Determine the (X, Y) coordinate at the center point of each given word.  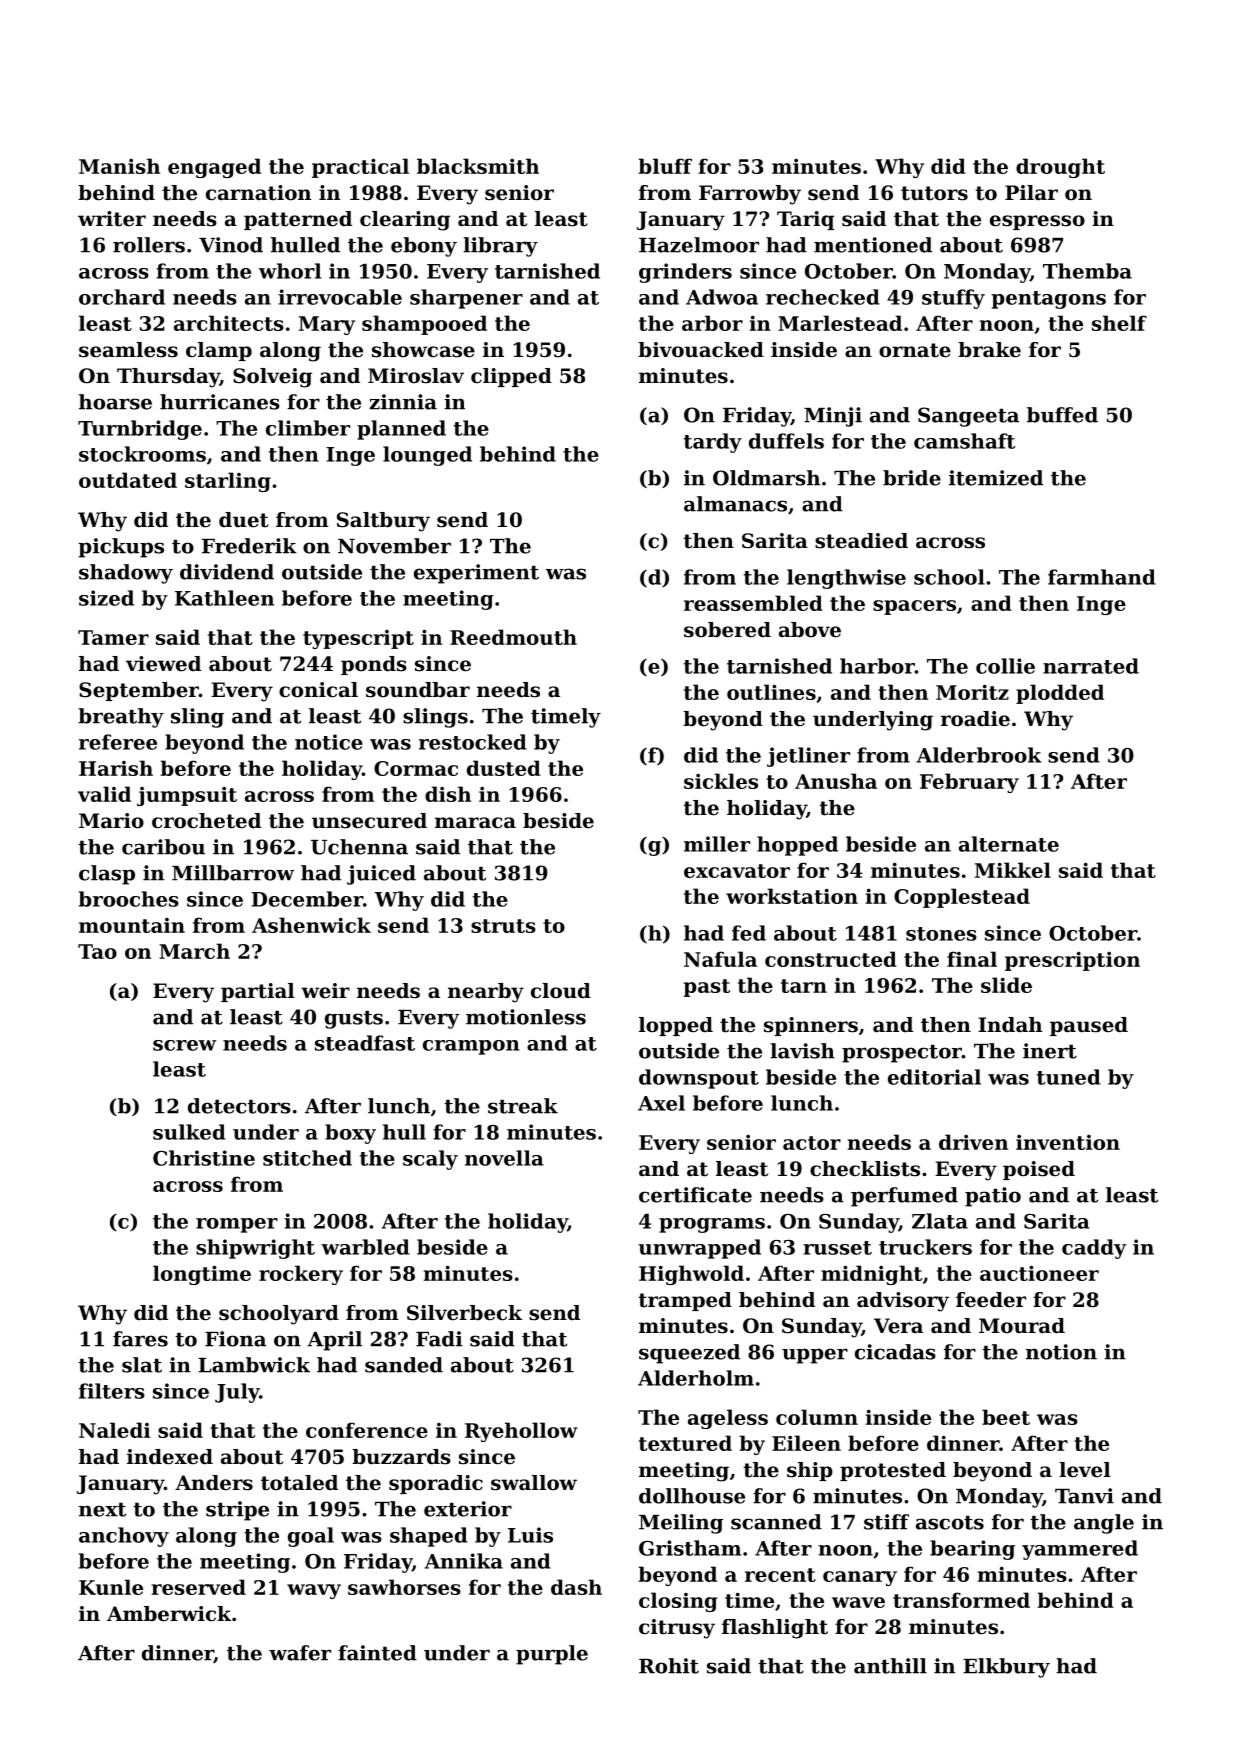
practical (360, 168)
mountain (132, 925)
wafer (300, 1653)
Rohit (669, 1666)
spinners (811, 1026)
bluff (665, 166)
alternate (1009, 844)
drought (1060, 168)
